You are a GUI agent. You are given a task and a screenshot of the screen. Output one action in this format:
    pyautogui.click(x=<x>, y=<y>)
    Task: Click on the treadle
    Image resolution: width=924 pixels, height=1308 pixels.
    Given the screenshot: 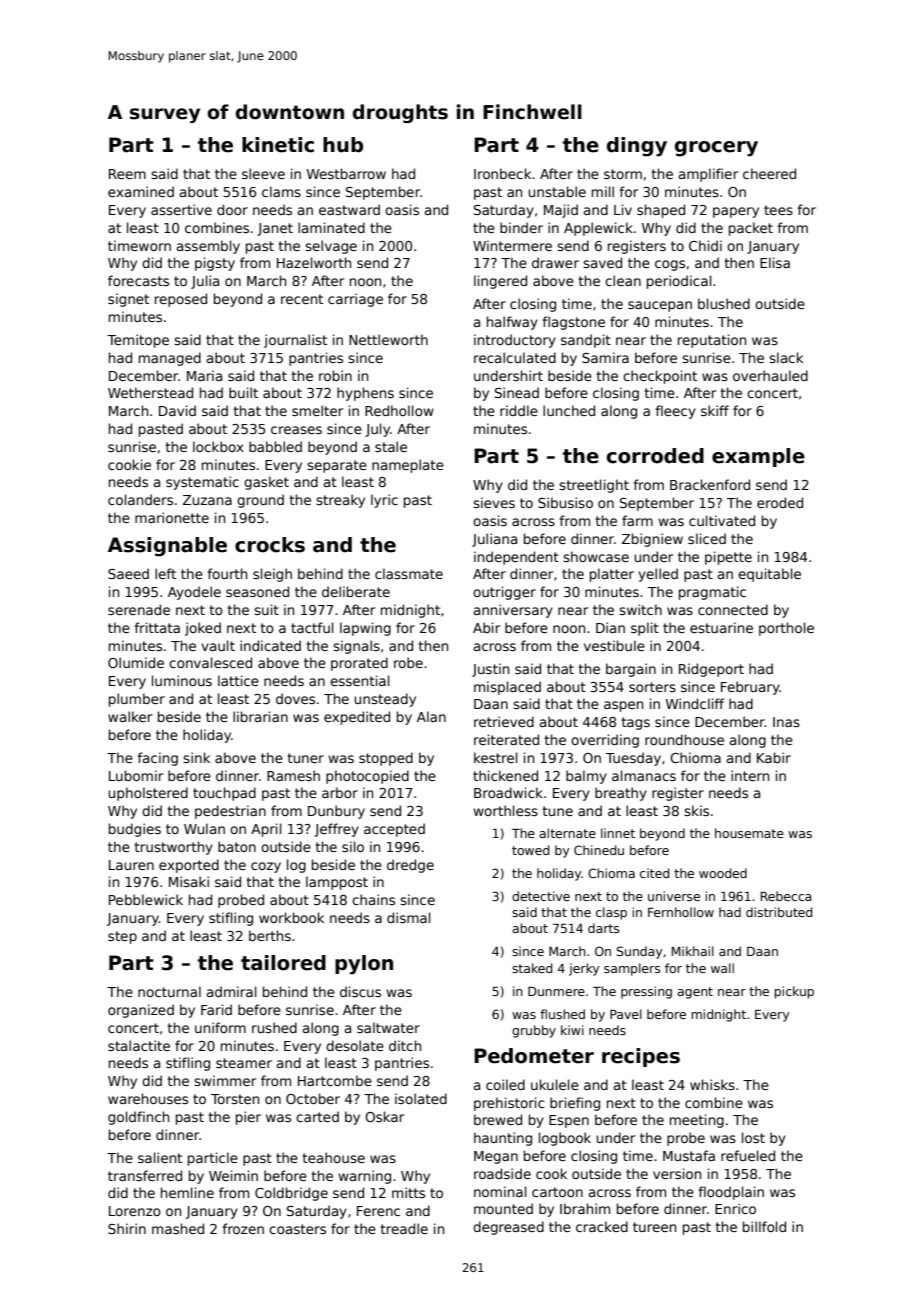 What is the action you would take?
    pyautogui.click(x=404, y=1228)
